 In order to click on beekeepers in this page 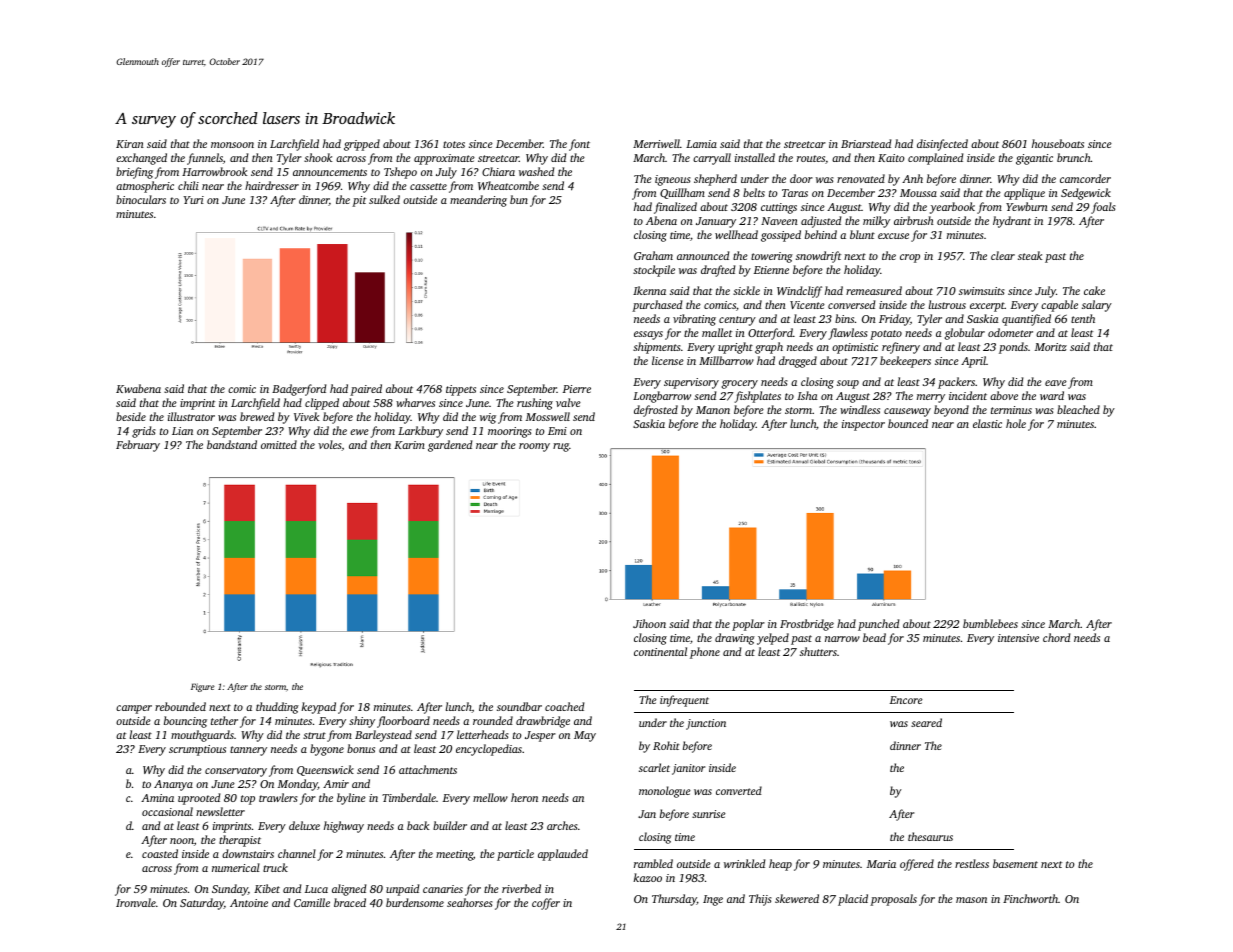, I will do `click(905, 362)`.
